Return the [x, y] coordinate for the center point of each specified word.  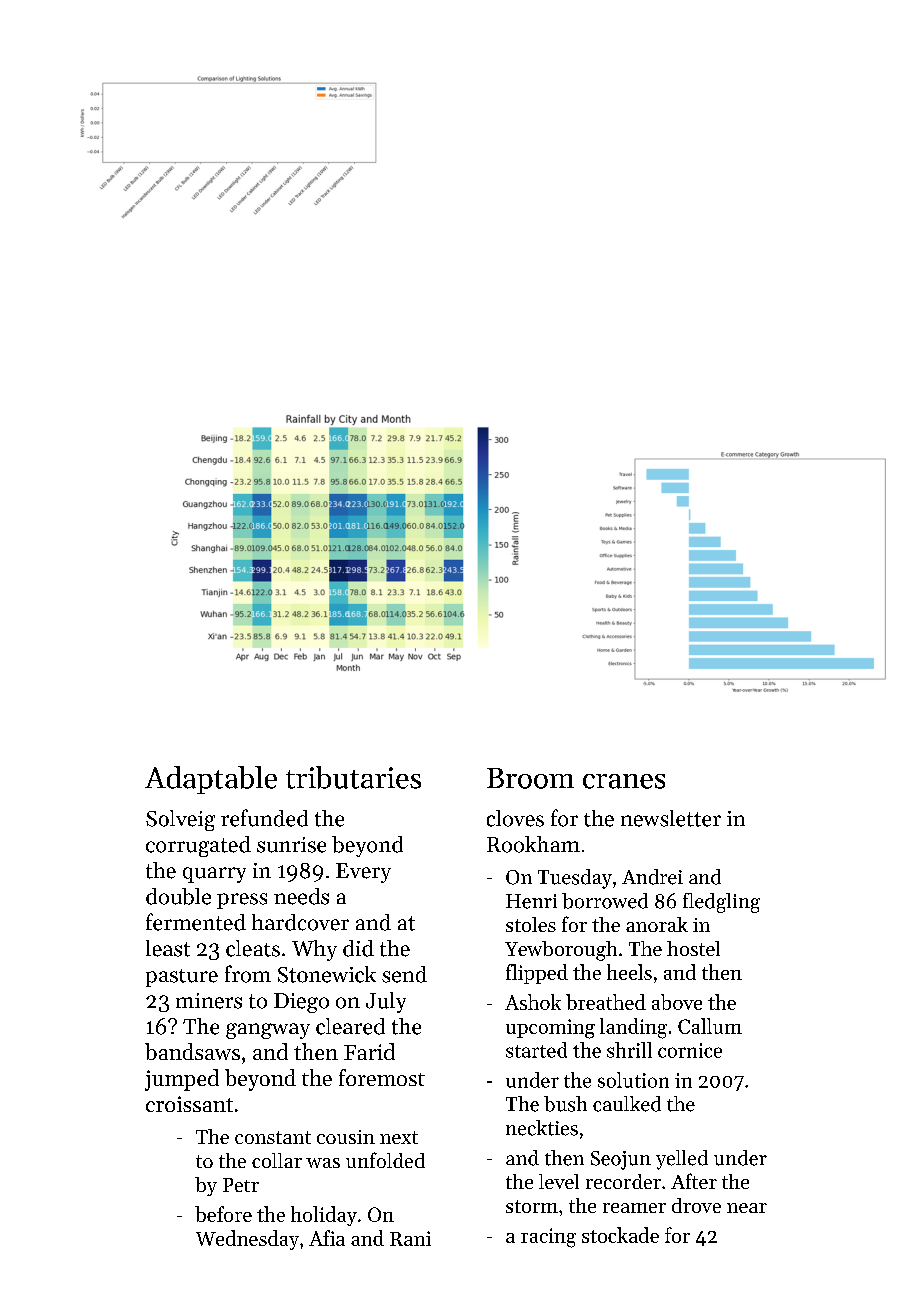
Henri [531, 901]
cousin [346, 1137]
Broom [530, 778]
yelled [682, 1160]
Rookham [533, 844]
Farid [369, 1051]
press [242, 901]
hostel [693, 948]
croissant [189, 1104]
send [404, 974]
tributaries [353, 777]
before [223, 1214]
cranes [624, 781]
